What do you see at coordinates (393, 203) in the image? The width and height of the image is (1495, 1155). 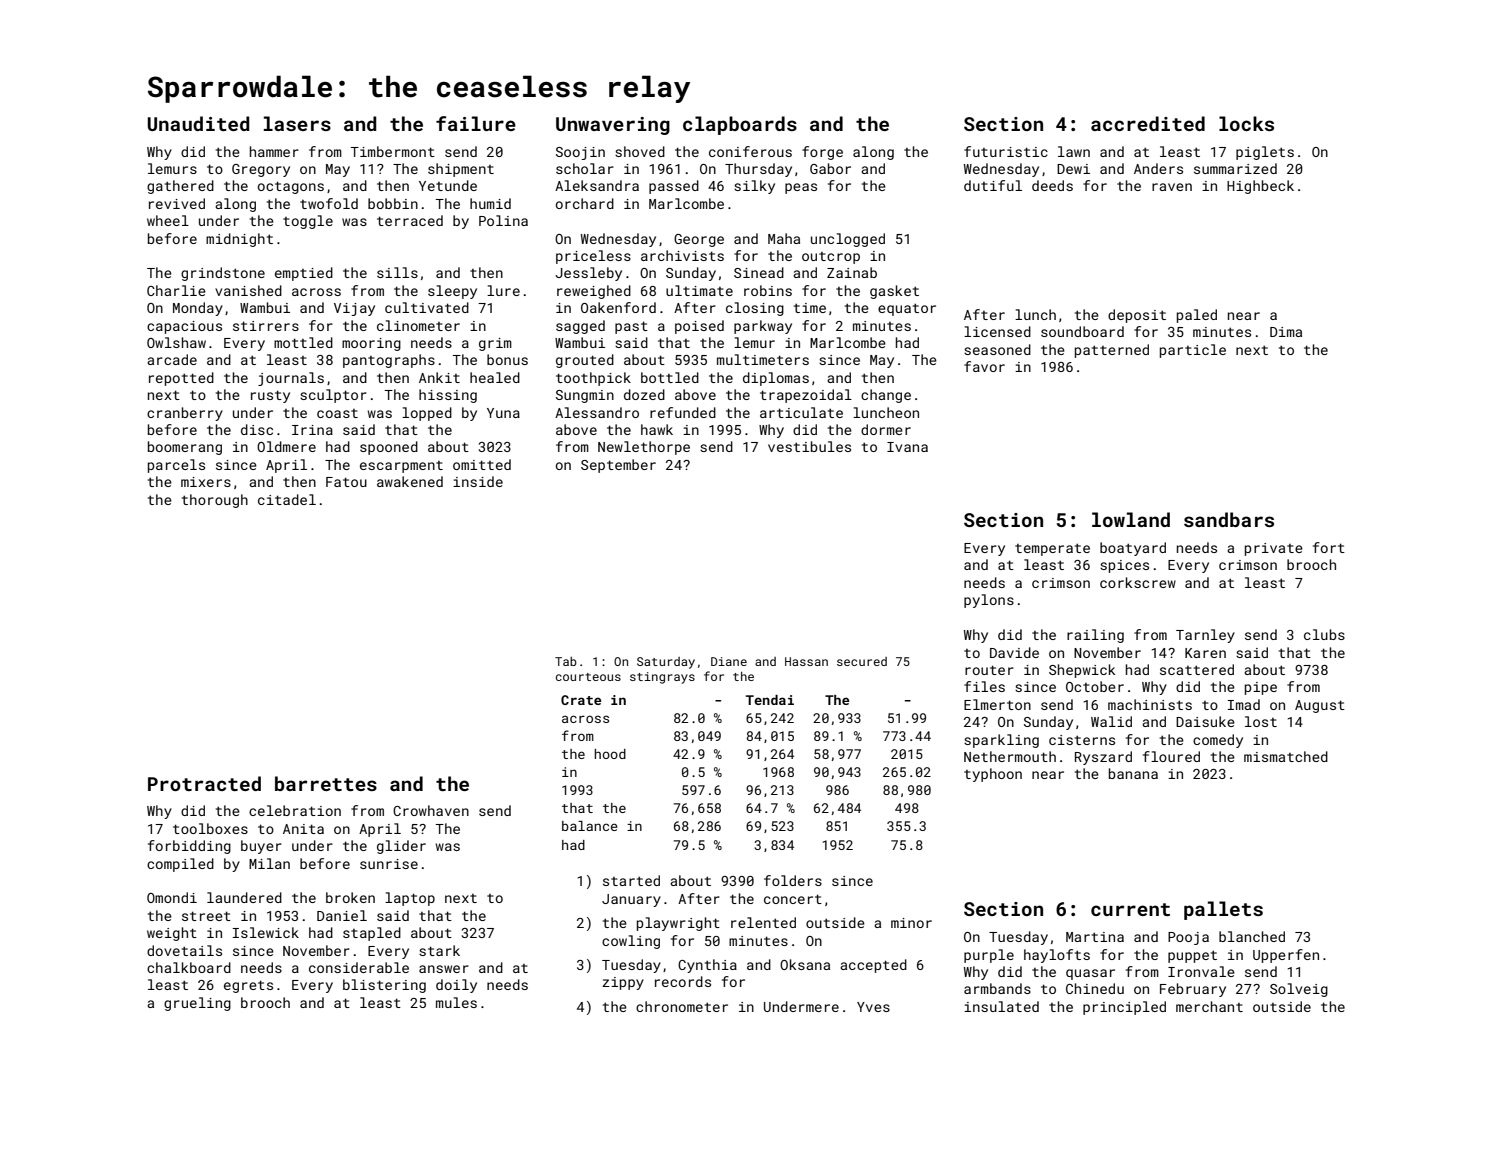 I see `bobbin` at bounding box center [393, 203].
